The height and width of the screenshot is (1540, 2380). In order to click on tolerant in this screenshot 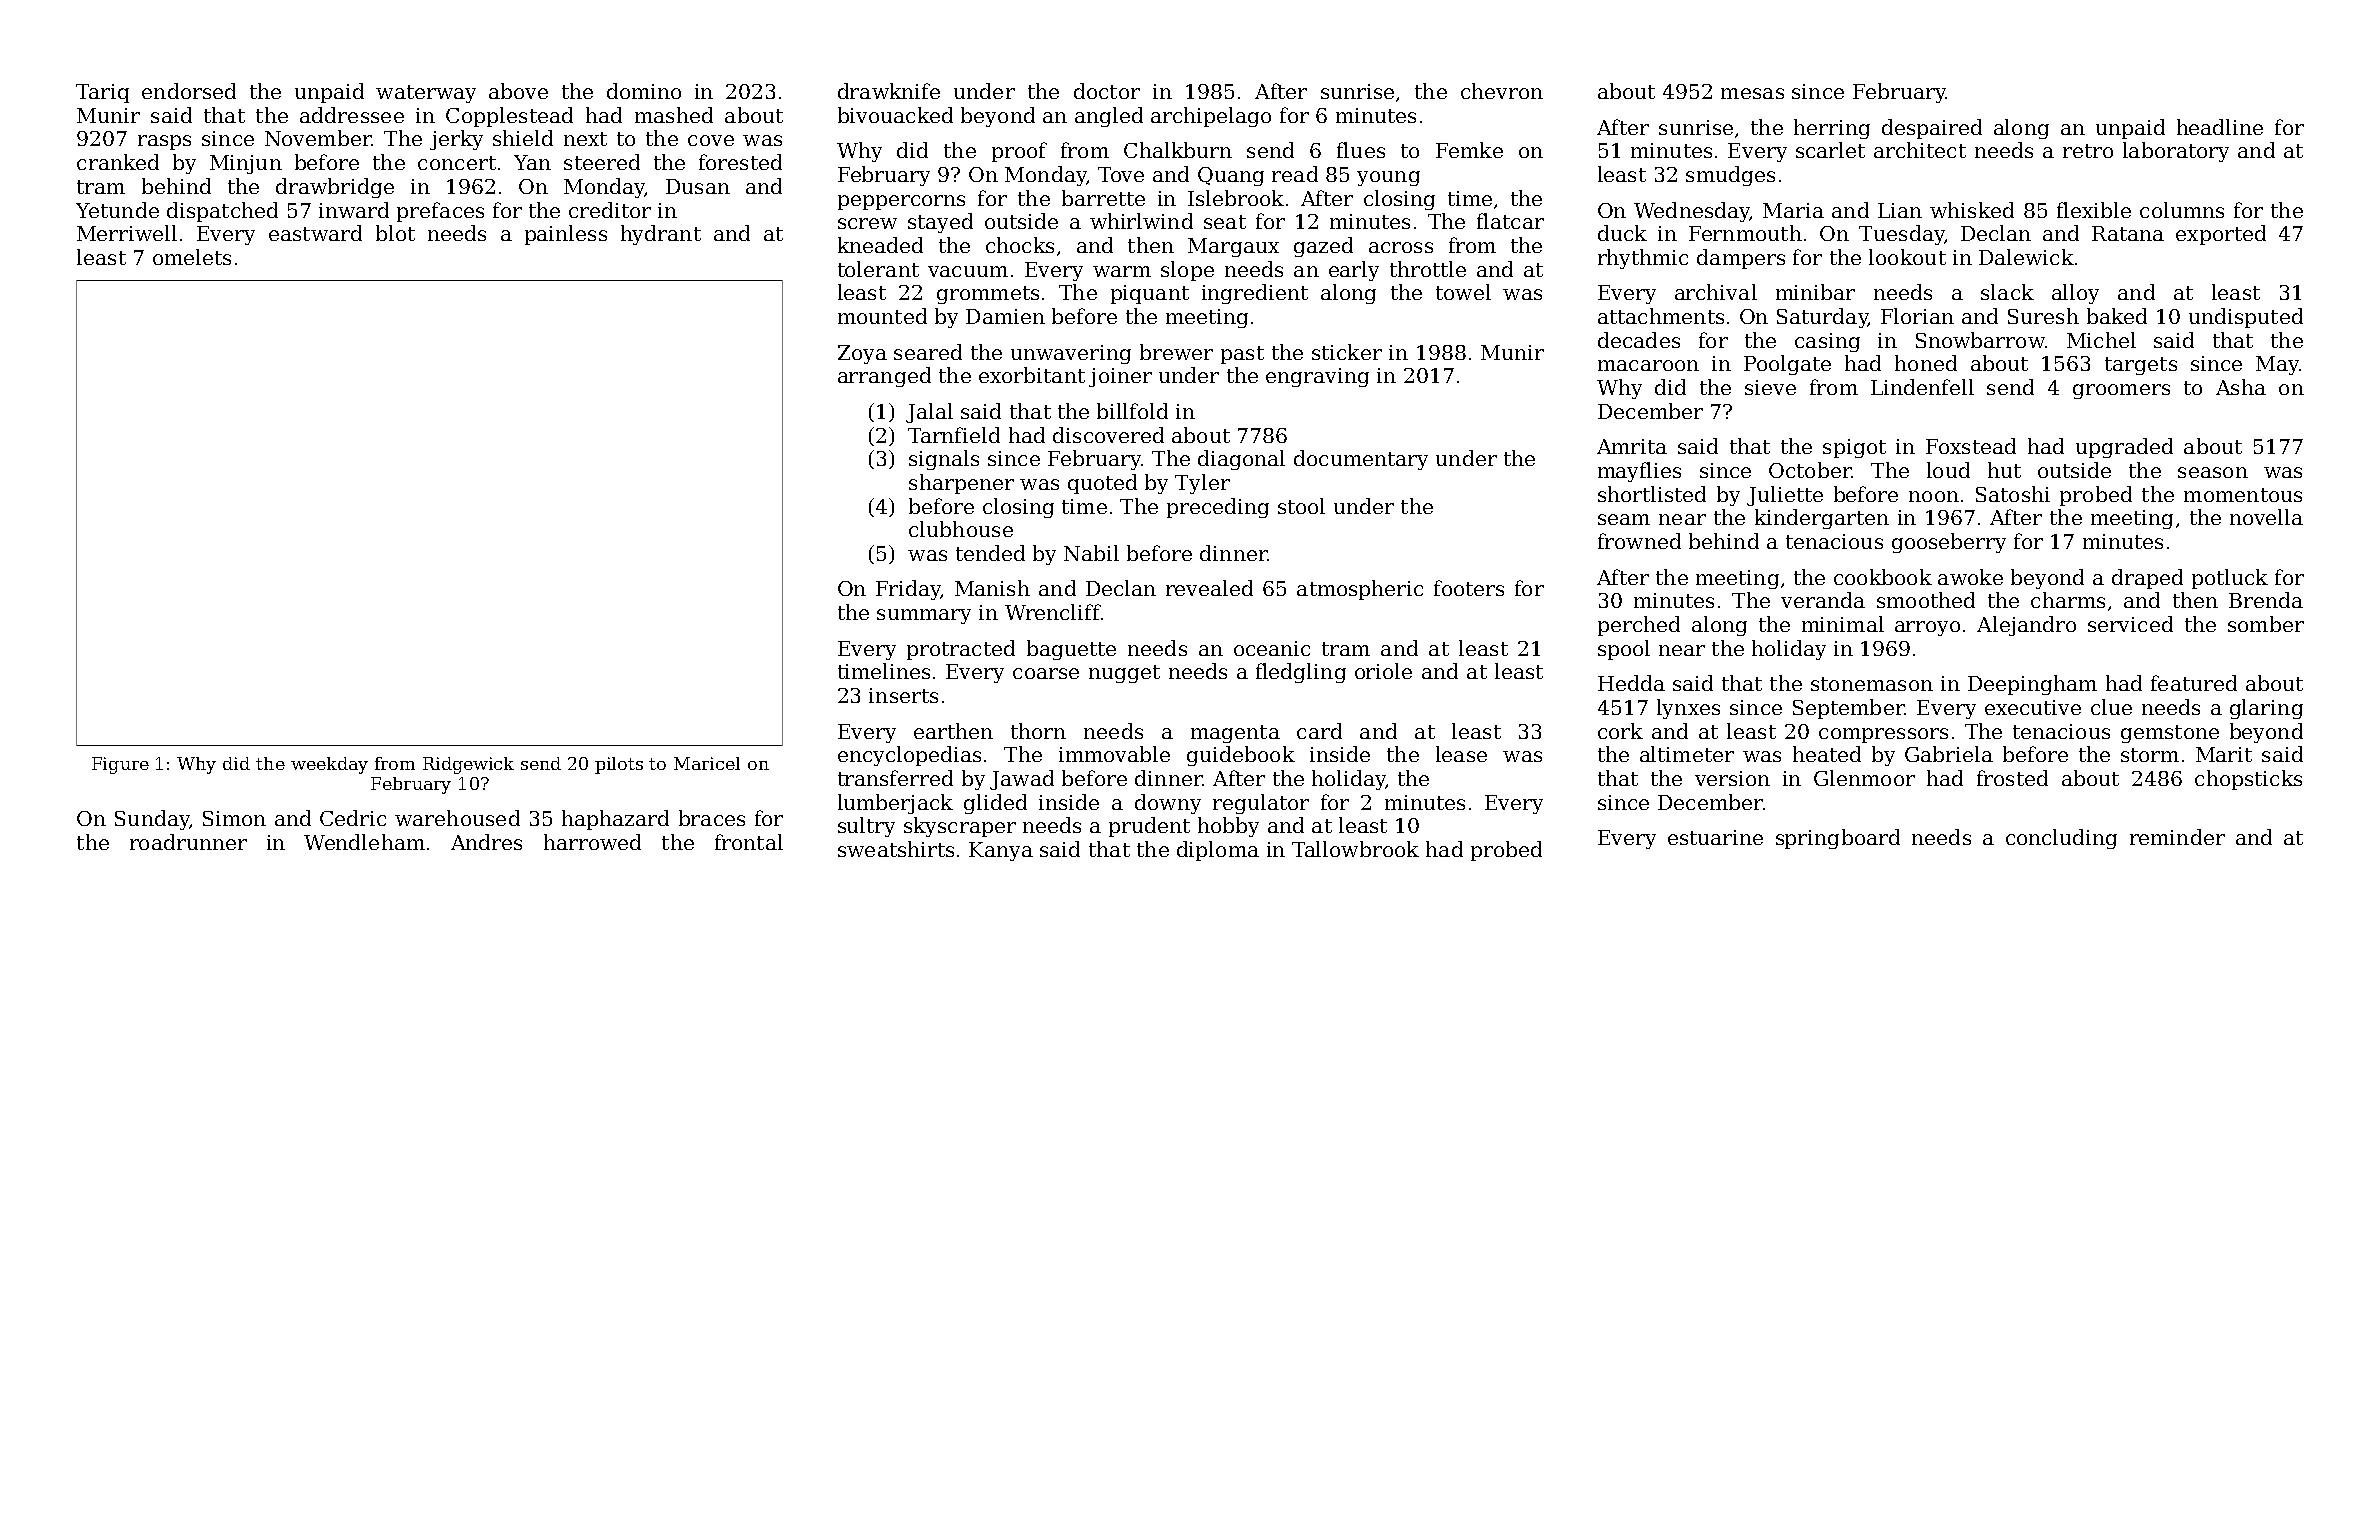, I will do `click(878, 269)`.
